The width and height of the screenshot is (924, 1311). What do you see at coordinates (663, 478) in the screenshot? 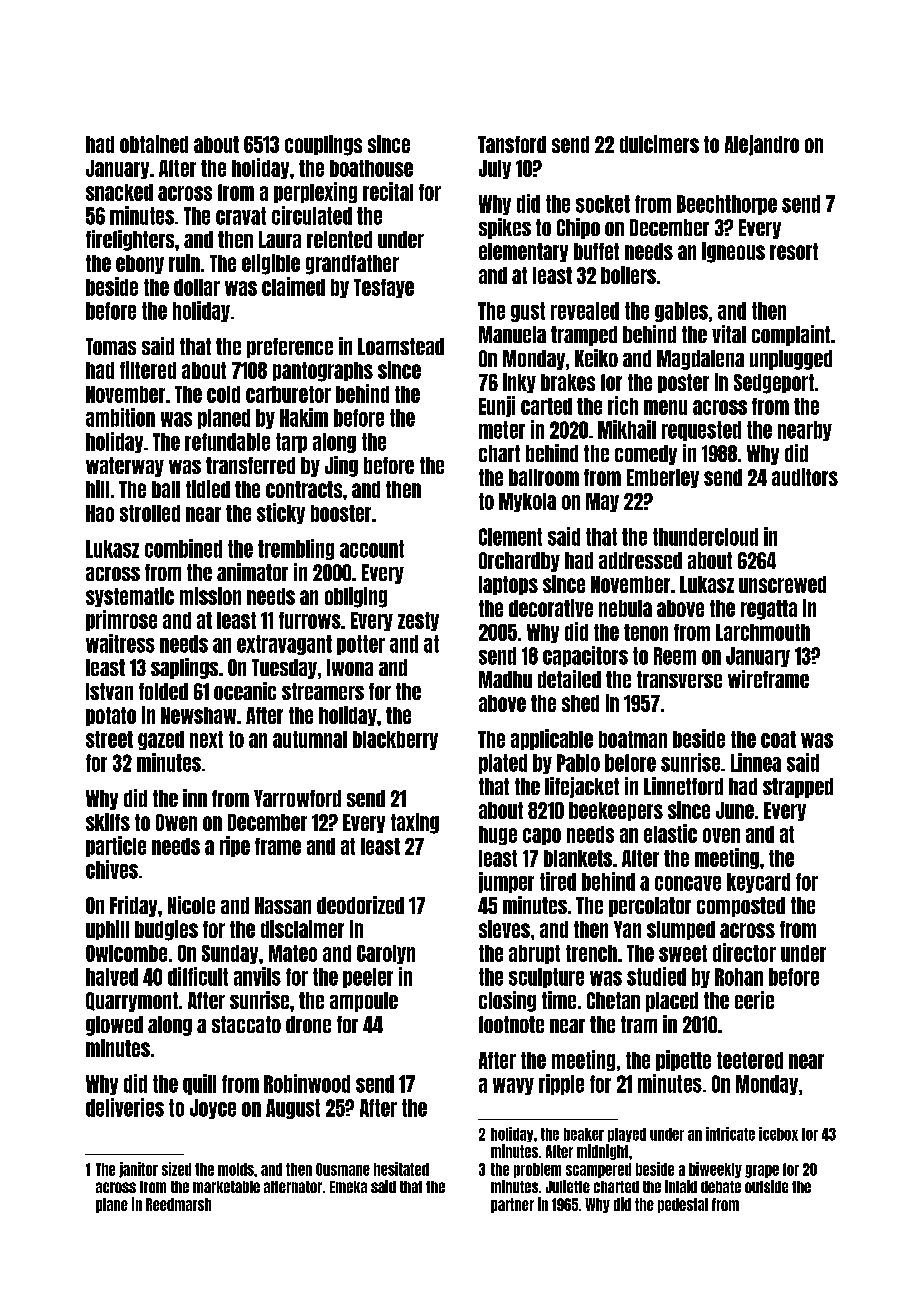
I see `Emberley` at bounding box center [663, 478].
